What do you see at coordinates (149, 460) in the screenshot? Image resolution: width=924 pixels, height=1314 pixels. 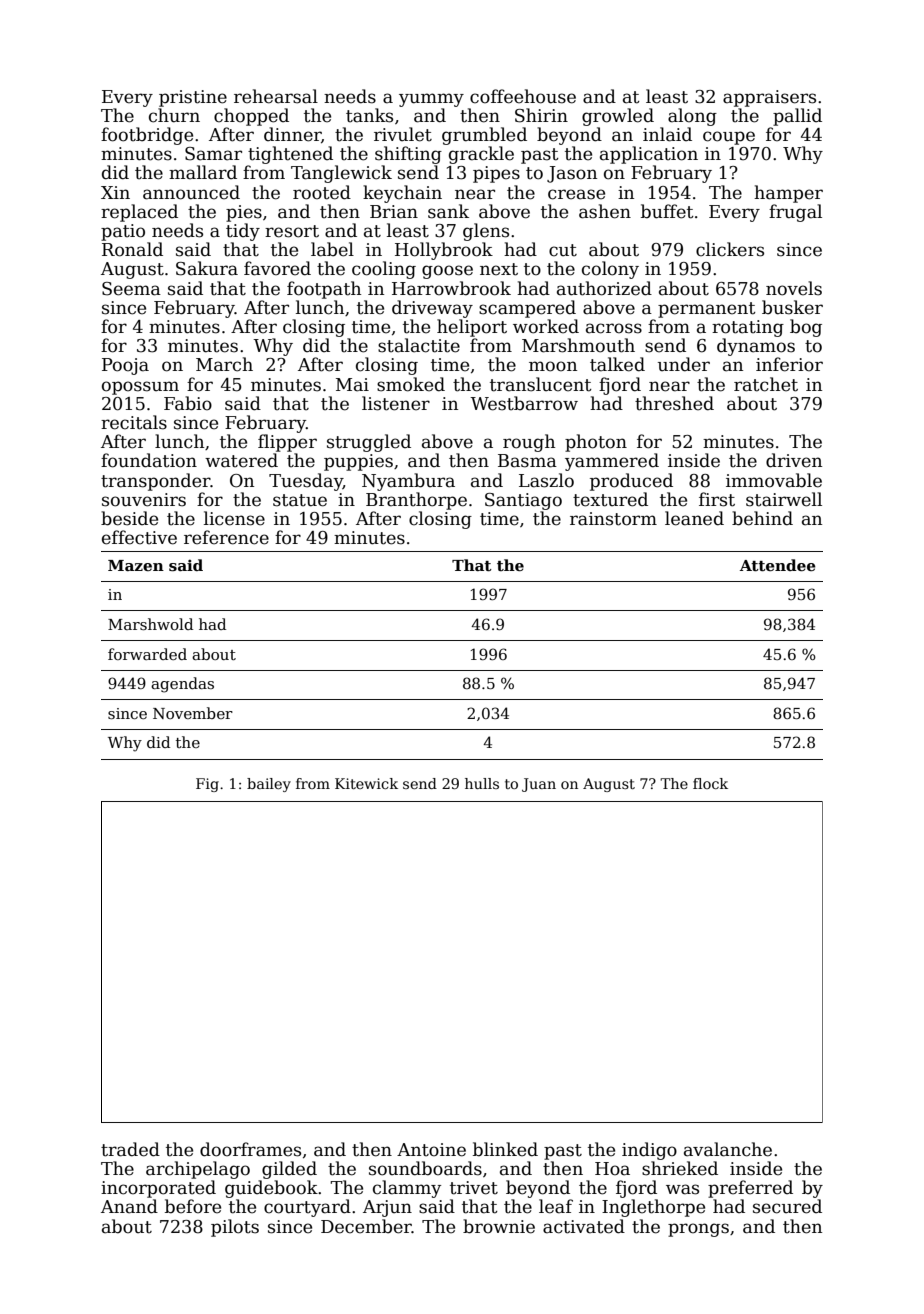 I see `foundation` at bounding box center [149, 460].
